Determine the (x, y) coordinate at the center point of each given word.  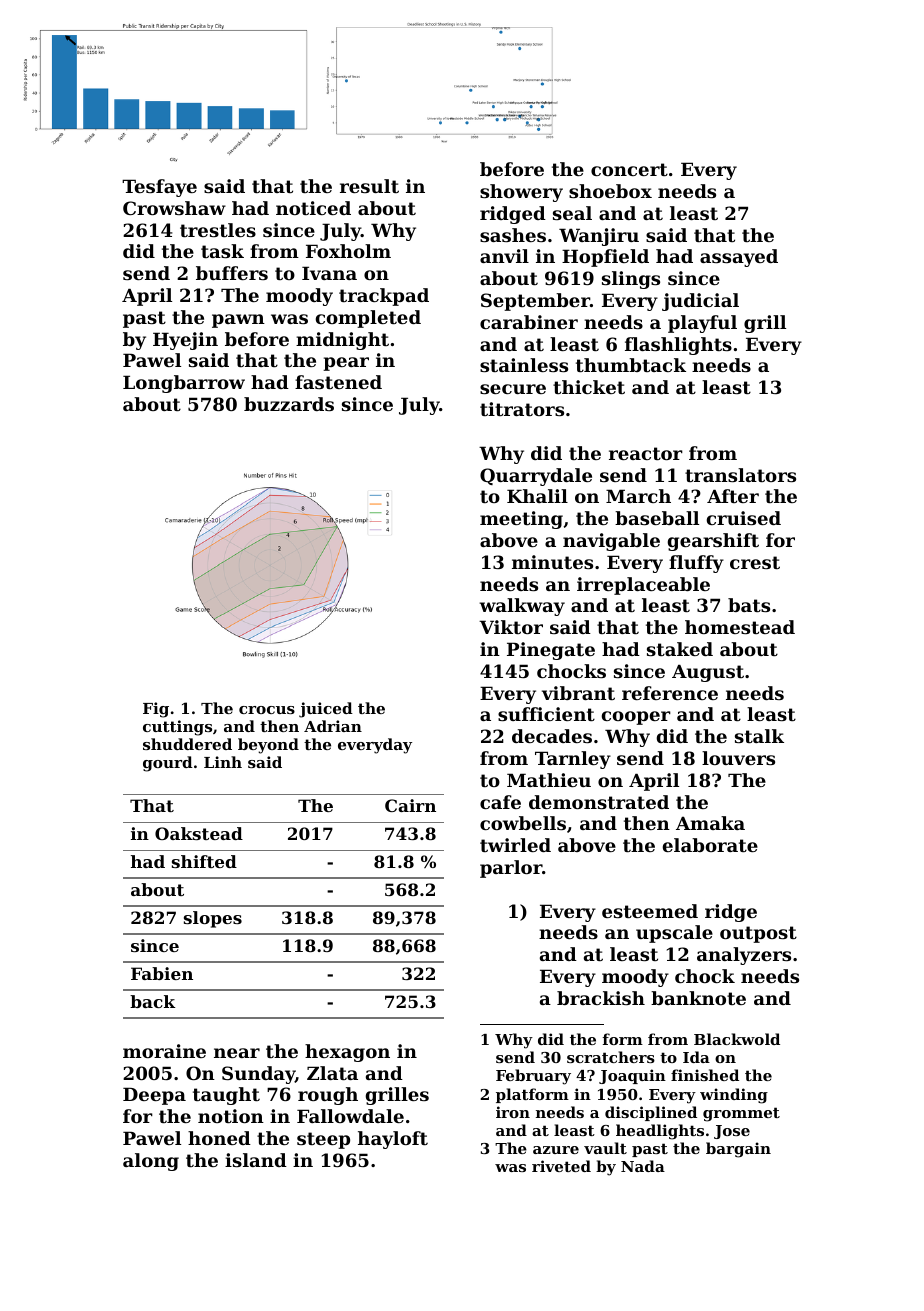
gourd (168, 764)
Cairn (410, 805)
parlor (511, 869)
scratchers (611, 1057)
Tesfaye (159, 188)
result (369, 186)
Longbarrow (184, 384)
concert (629, 169)
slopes (213, 919)
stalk (759, 736)
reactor (646, 453)
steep (323, 1140)
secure (513, 389)
